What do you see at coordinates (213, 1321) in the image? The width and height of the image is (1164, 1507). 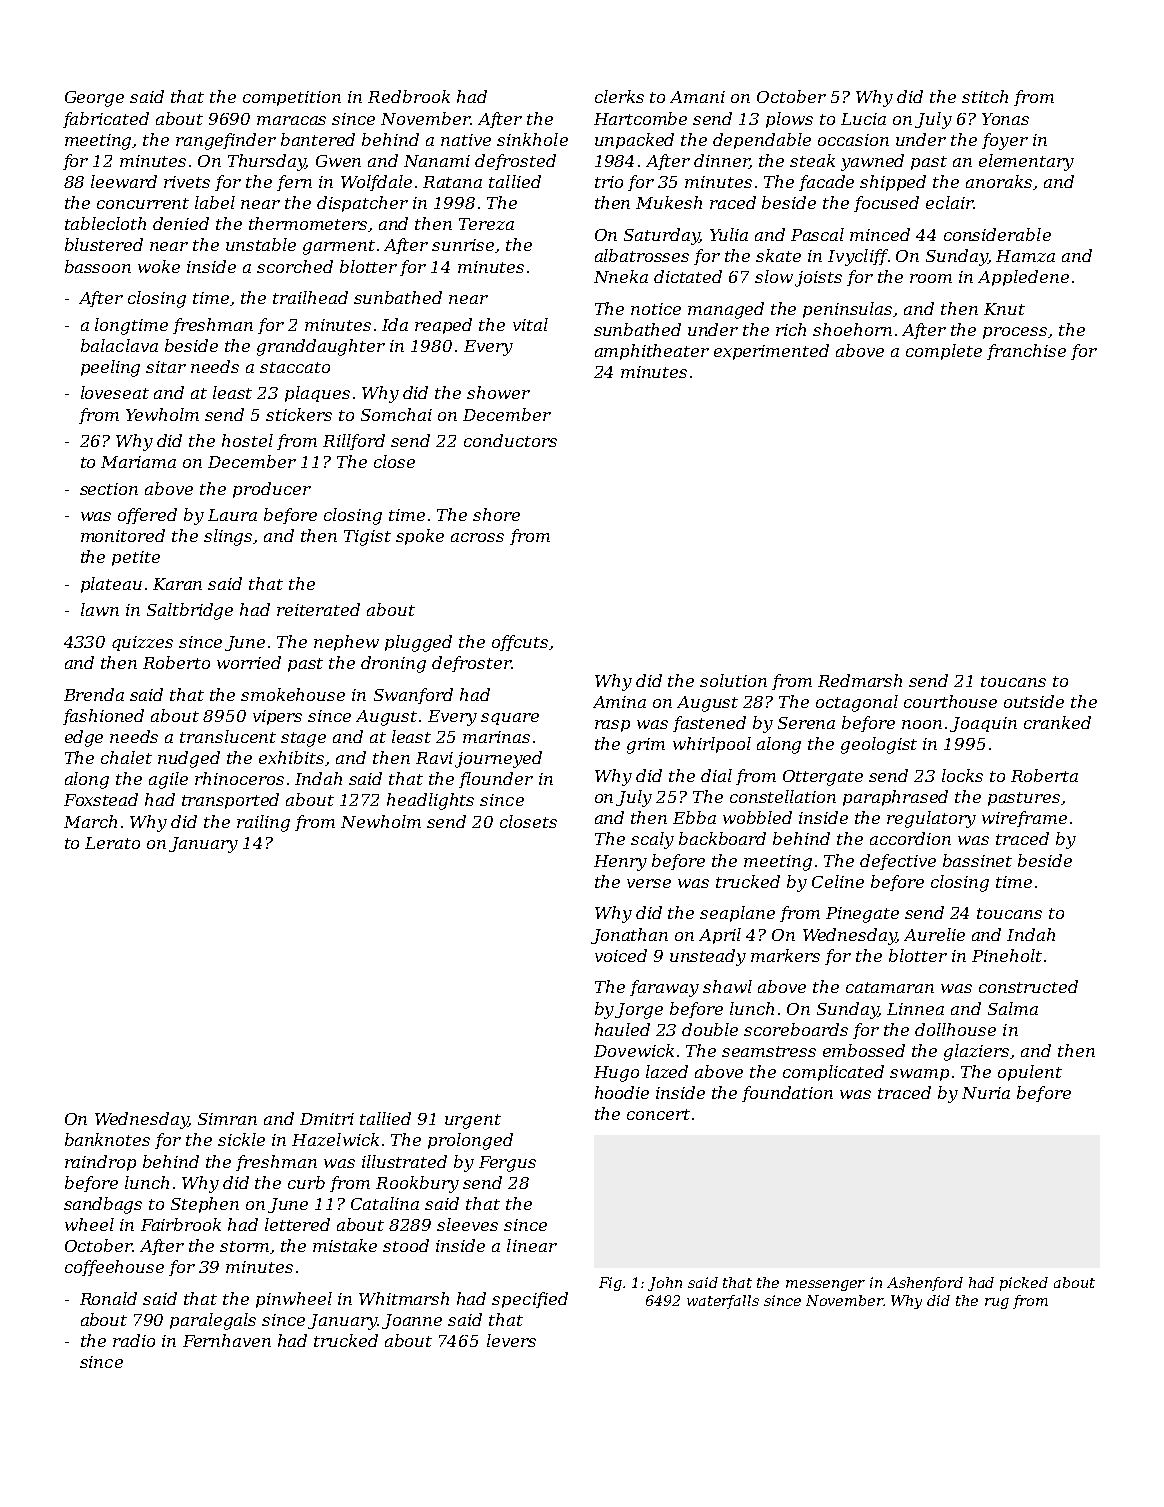 I see `paralegals` at bounding box center [213, 1321].
